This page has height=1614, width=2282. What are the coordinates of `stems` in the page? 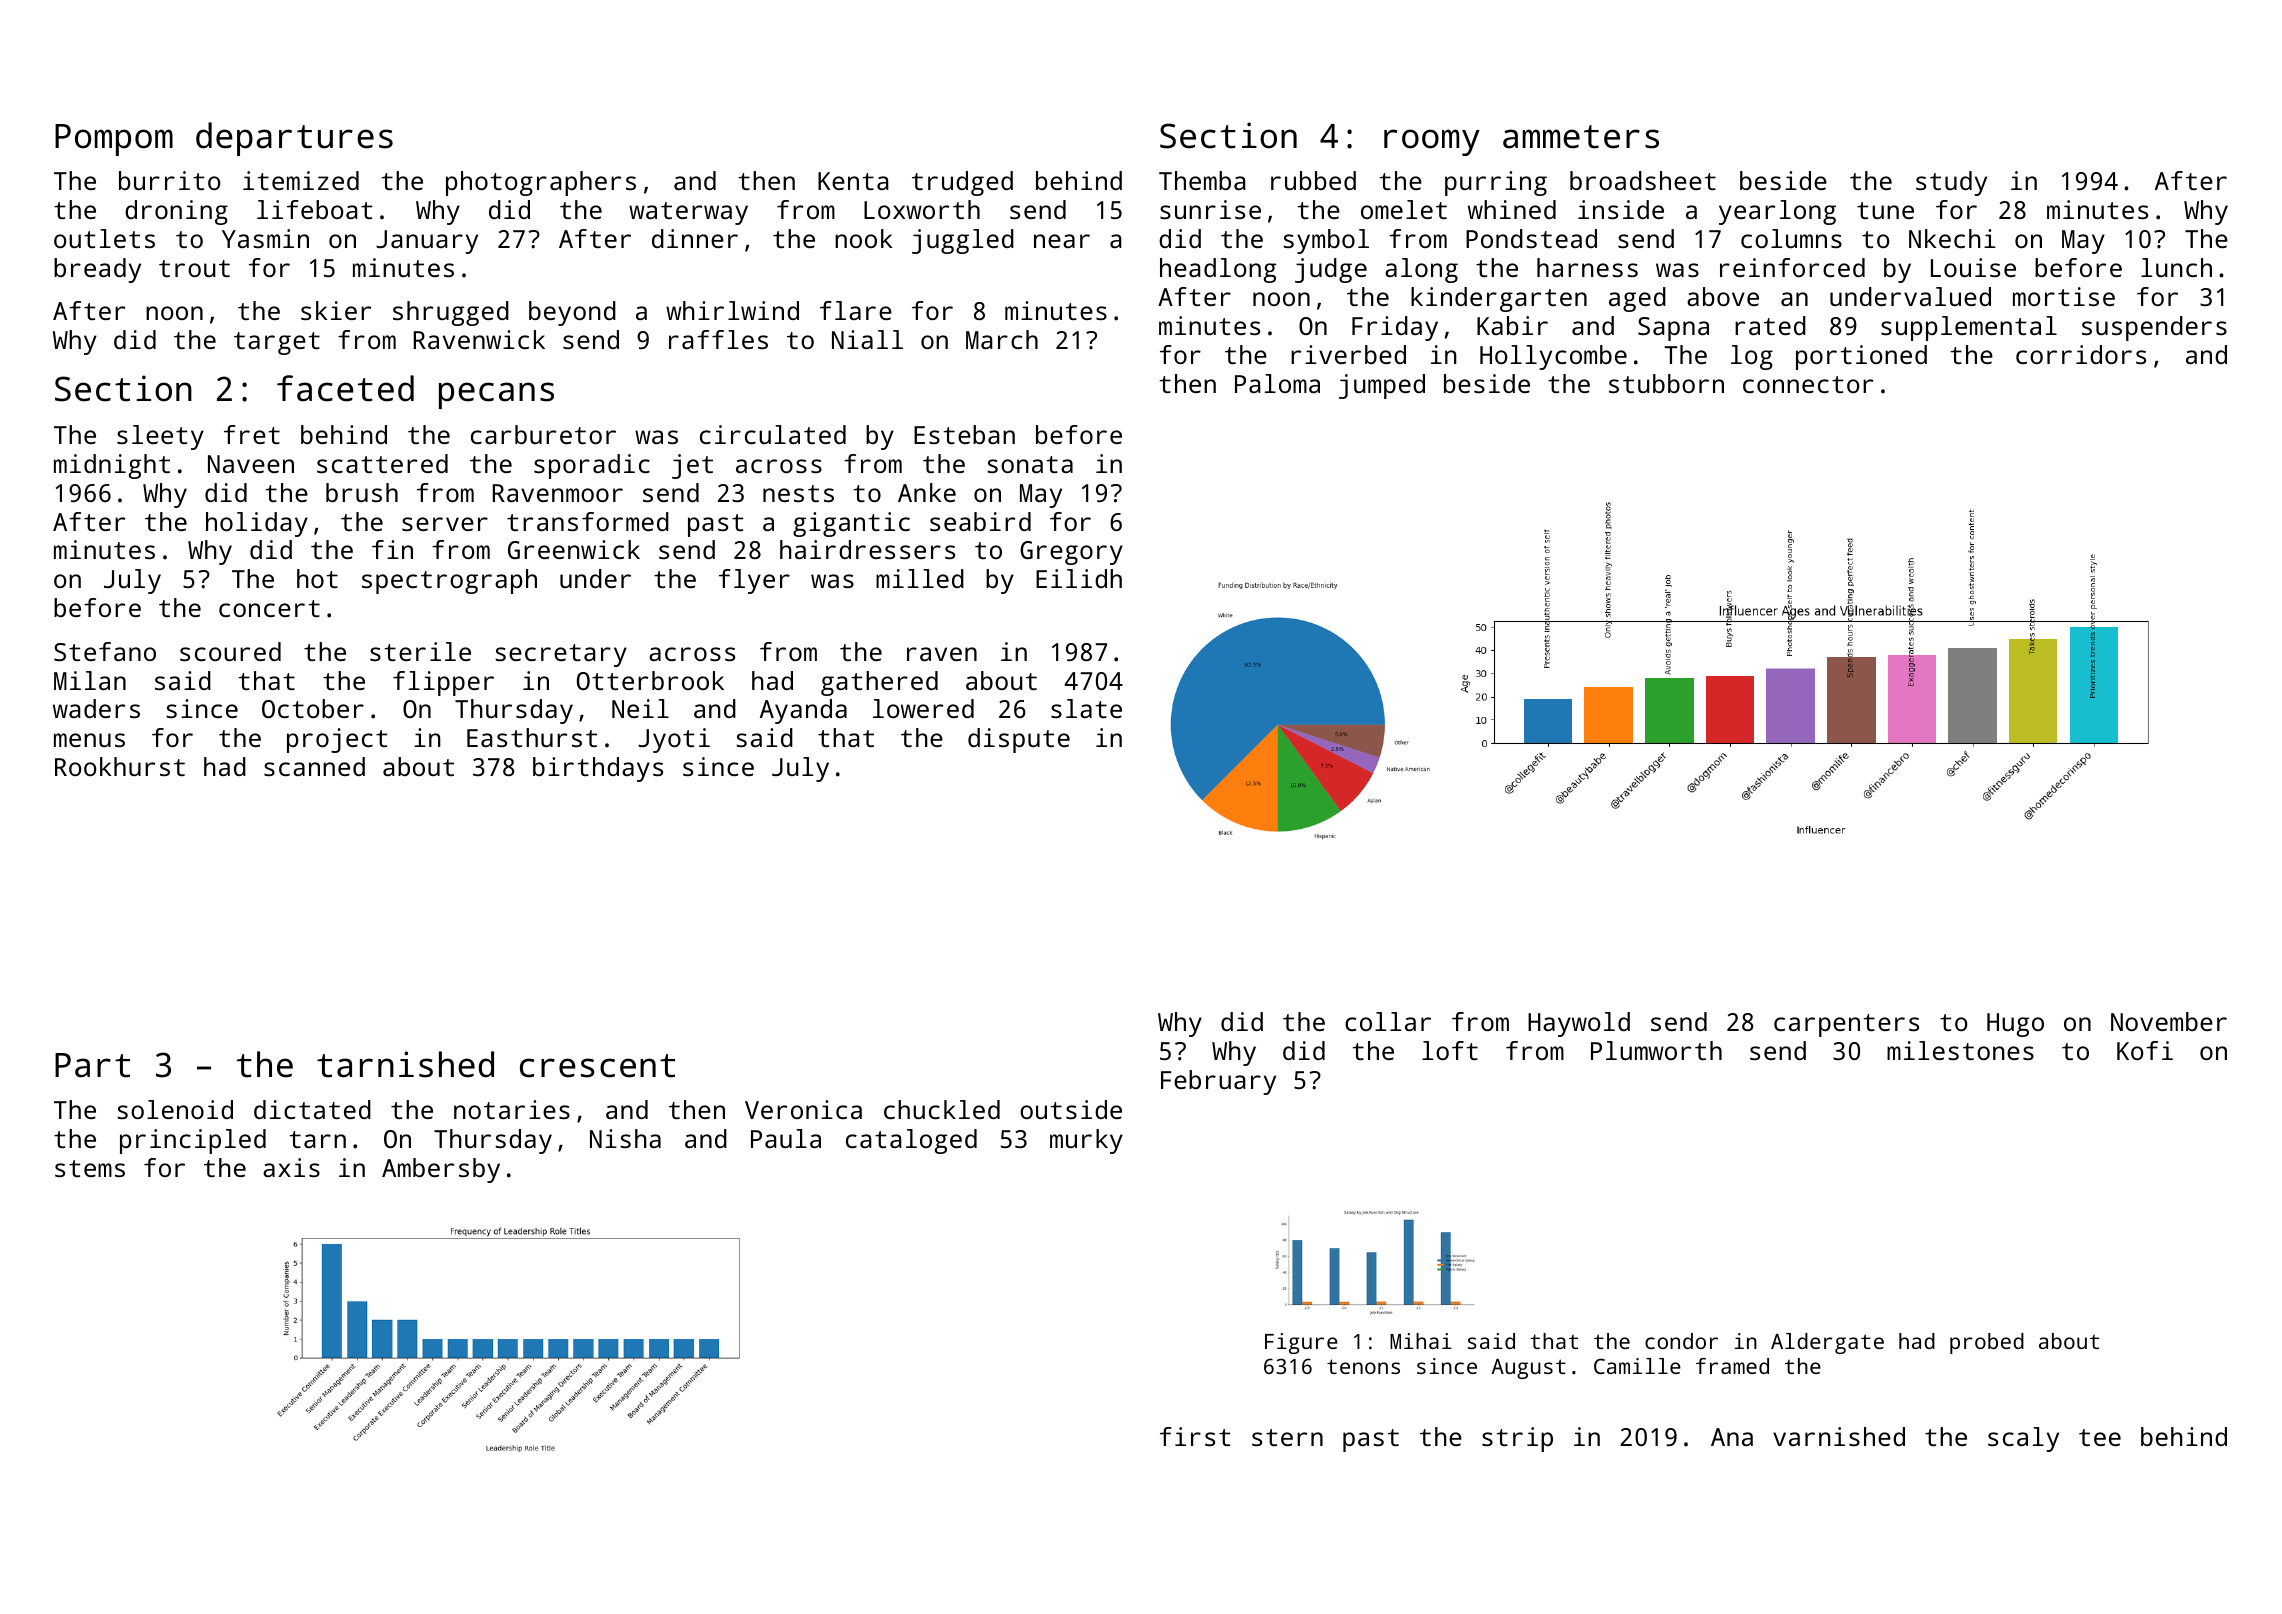 It's located at (90, 1168).
